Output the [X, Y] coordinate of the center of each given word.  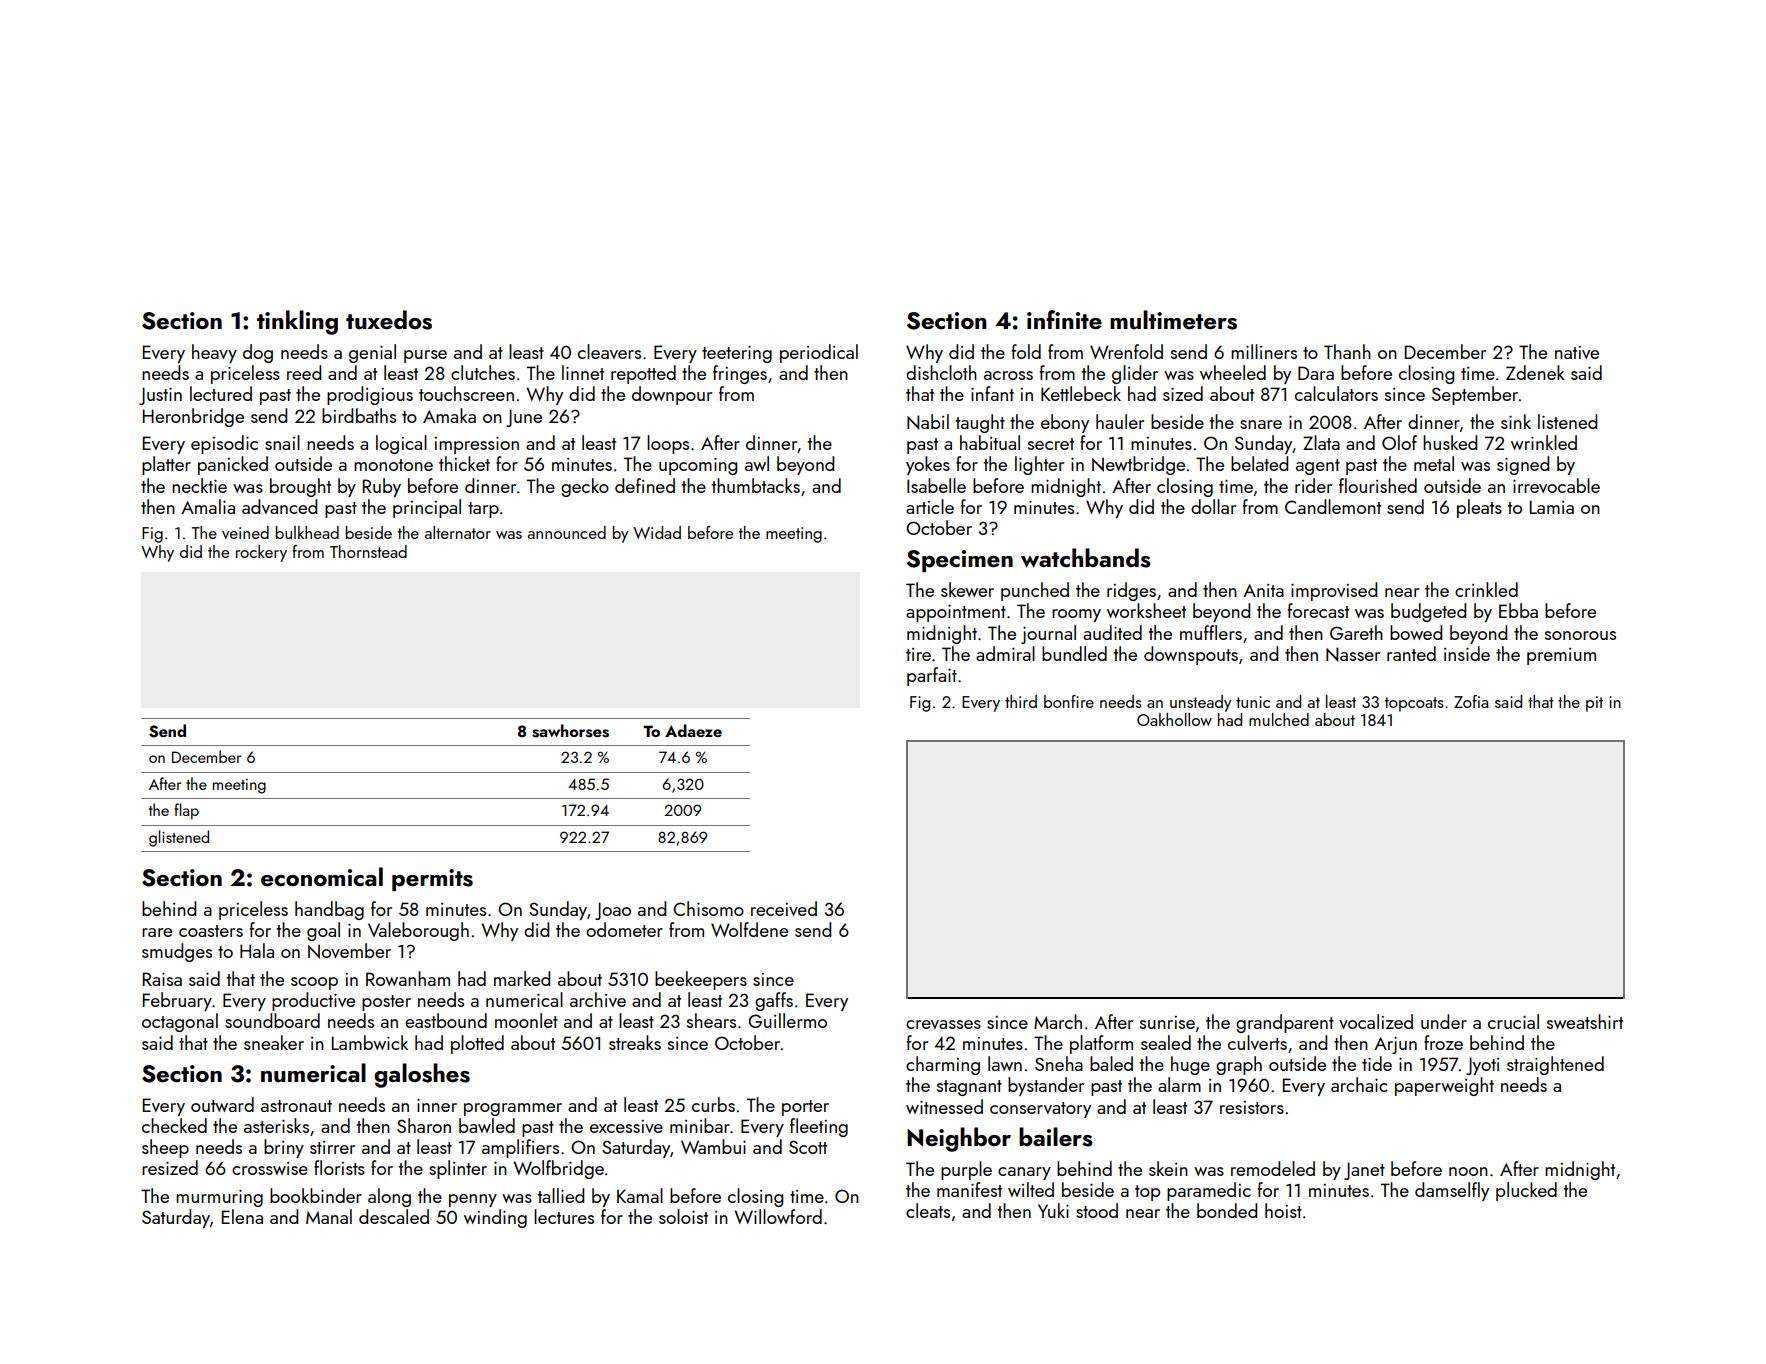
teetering [737, 354]
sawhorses [570, 731]
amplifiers [520, 1148]
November [349, 951]
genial [372, 353]
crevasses [943, 1024]
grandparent [1285, 1023]
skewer [967, 589]
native [1577, 352]
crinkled [1486, 589]
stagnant [969, 1088]
